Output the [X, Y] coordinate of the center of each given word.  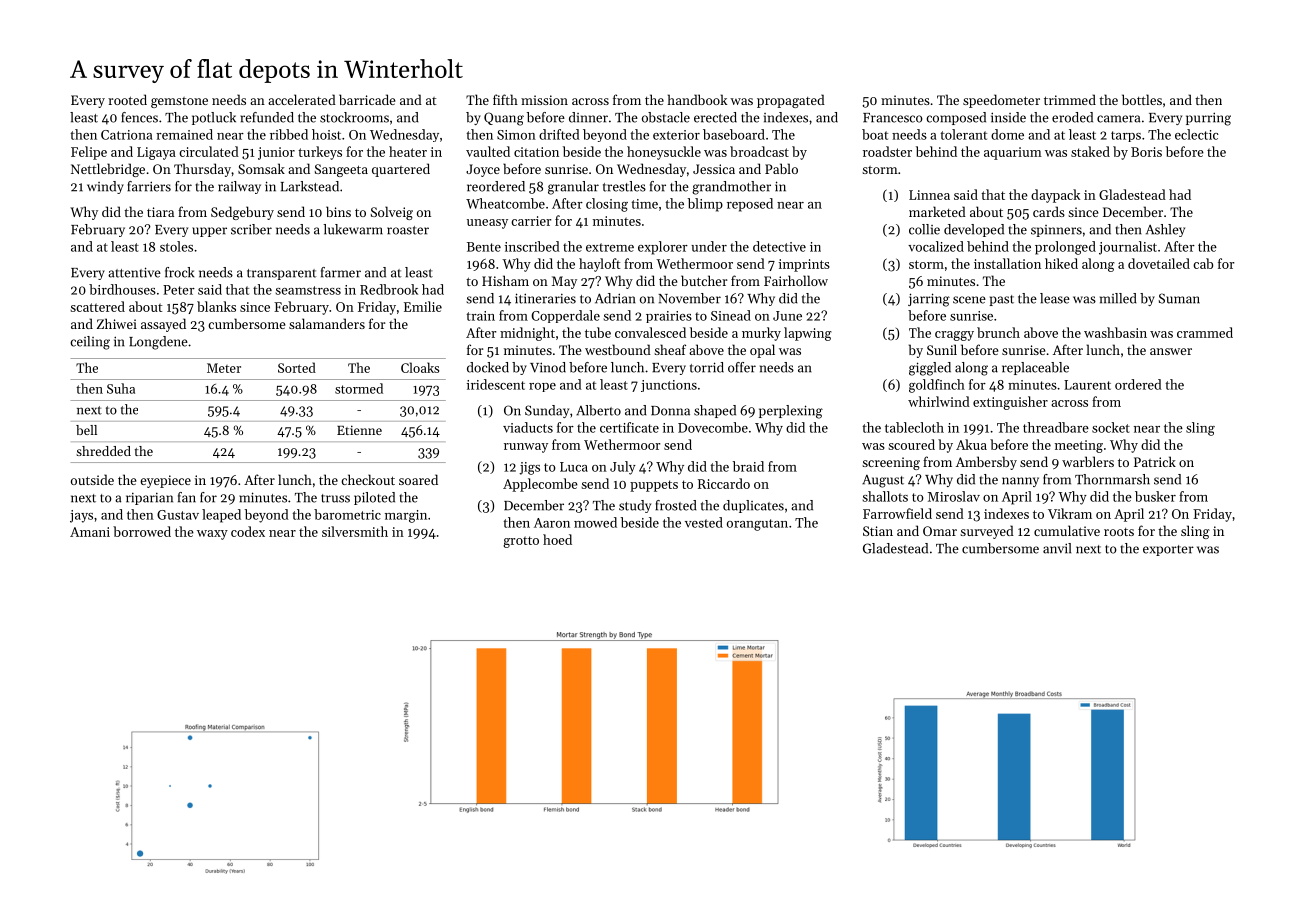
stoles [176, 246]
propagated [791, 101]
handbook [697, 99]
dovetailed [1159, 263]
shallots [885, 496]
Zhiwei [117, 323]
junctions [669, 386]
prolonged [1065, 248]
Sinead [731, 315]
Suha [121, 388]
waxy [212, 535]
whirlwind [939, 401]
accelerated [302, 99]
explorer [663, 248]
